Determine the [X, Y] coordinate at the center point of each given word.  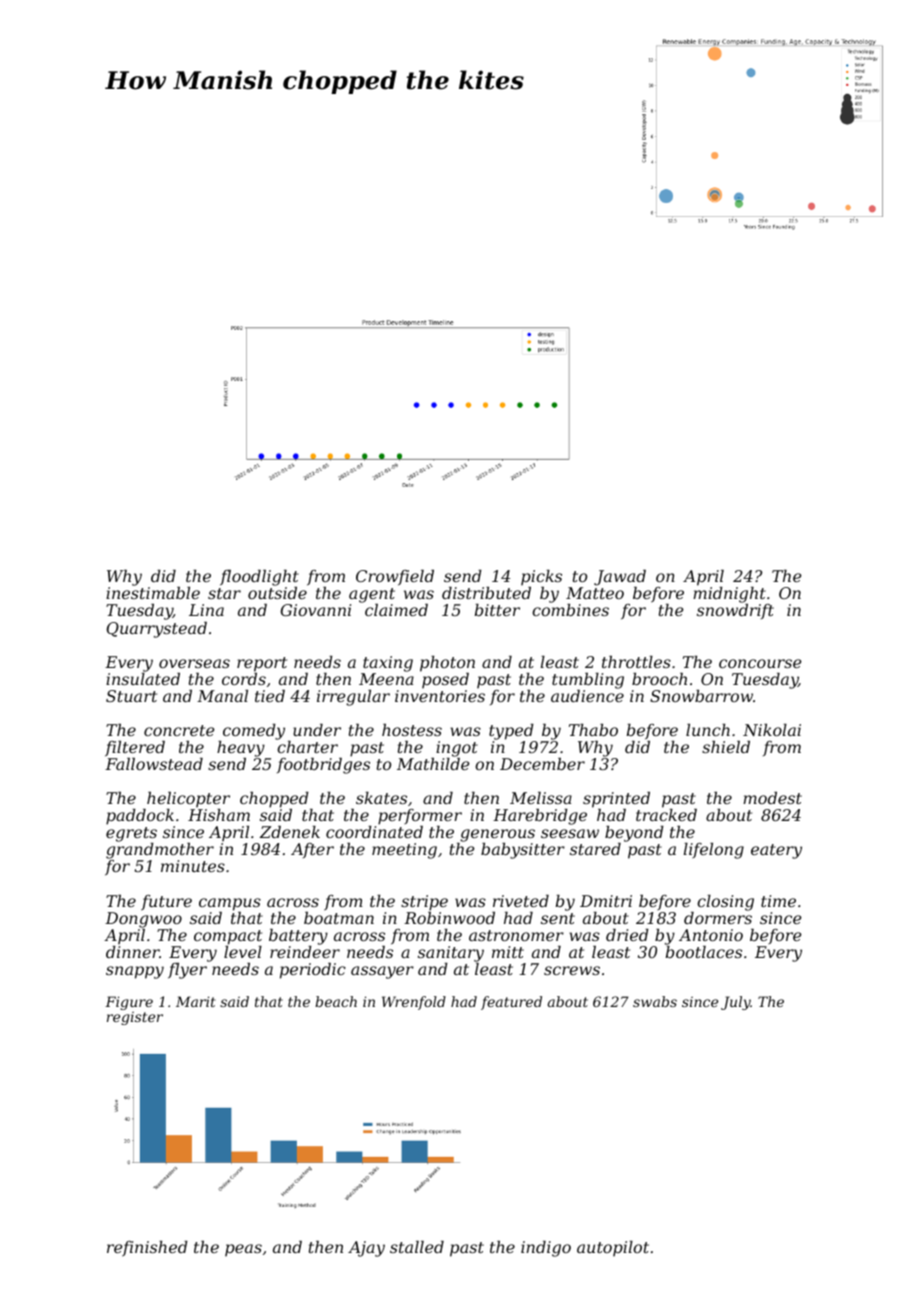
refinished [147, 1249]
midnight [729, 595]
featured [511, 1003]
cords [244, 679]
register [135, 1018]
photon [447, 664]
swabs [655, 1001]
